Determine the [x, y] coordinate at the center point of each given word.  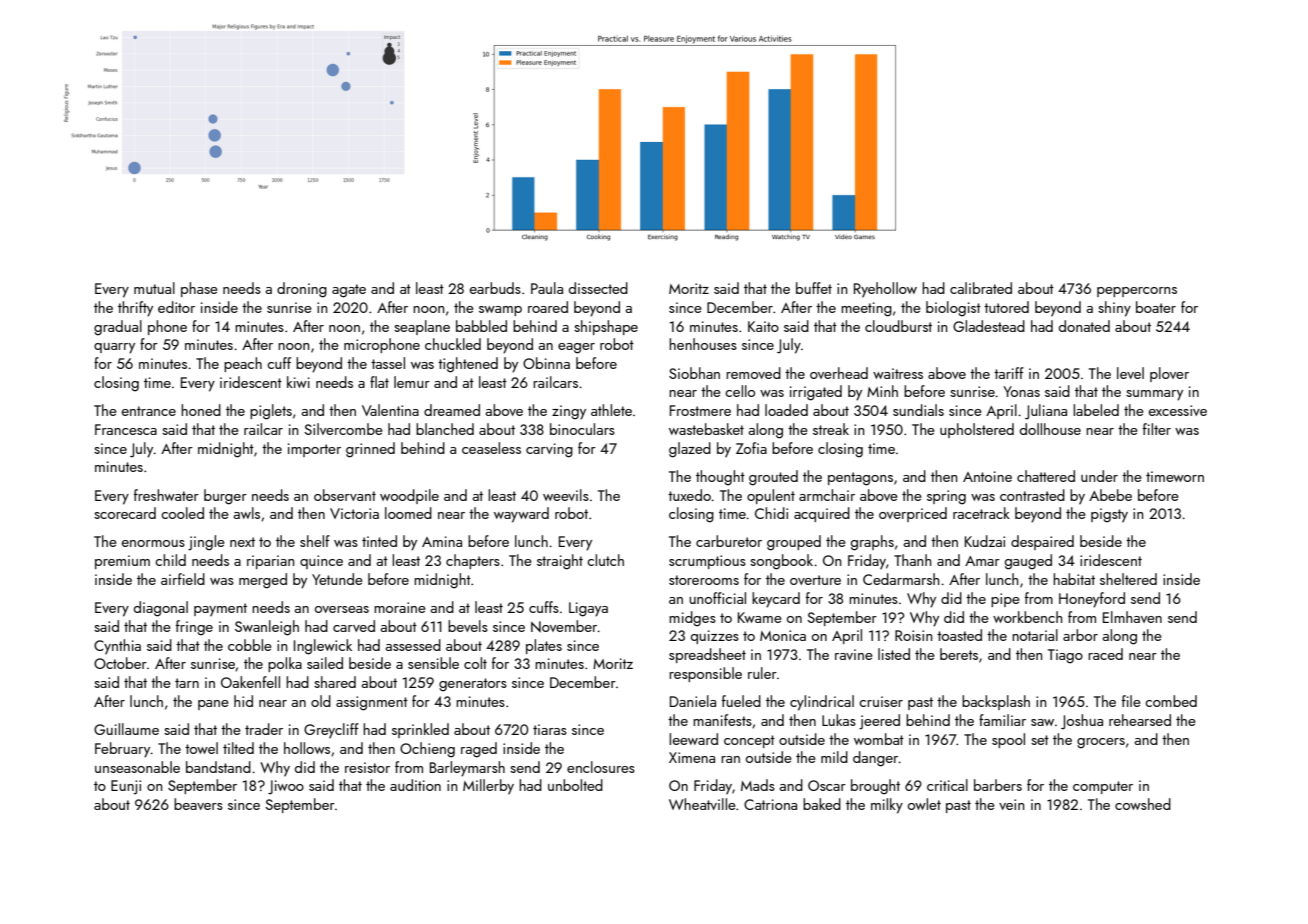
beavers [198, 804]
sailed [325, 663]
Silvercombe [343, 429]
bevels [468, 626]
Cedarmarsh [901, 579]
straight [560, 562]
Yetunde [337, 579]
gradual [118, 328]
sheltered [1128, 579]
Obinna [546, 363]
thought [720, 478]
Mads [758, 785]
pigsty [1109, 515]
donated [1084, 326]
